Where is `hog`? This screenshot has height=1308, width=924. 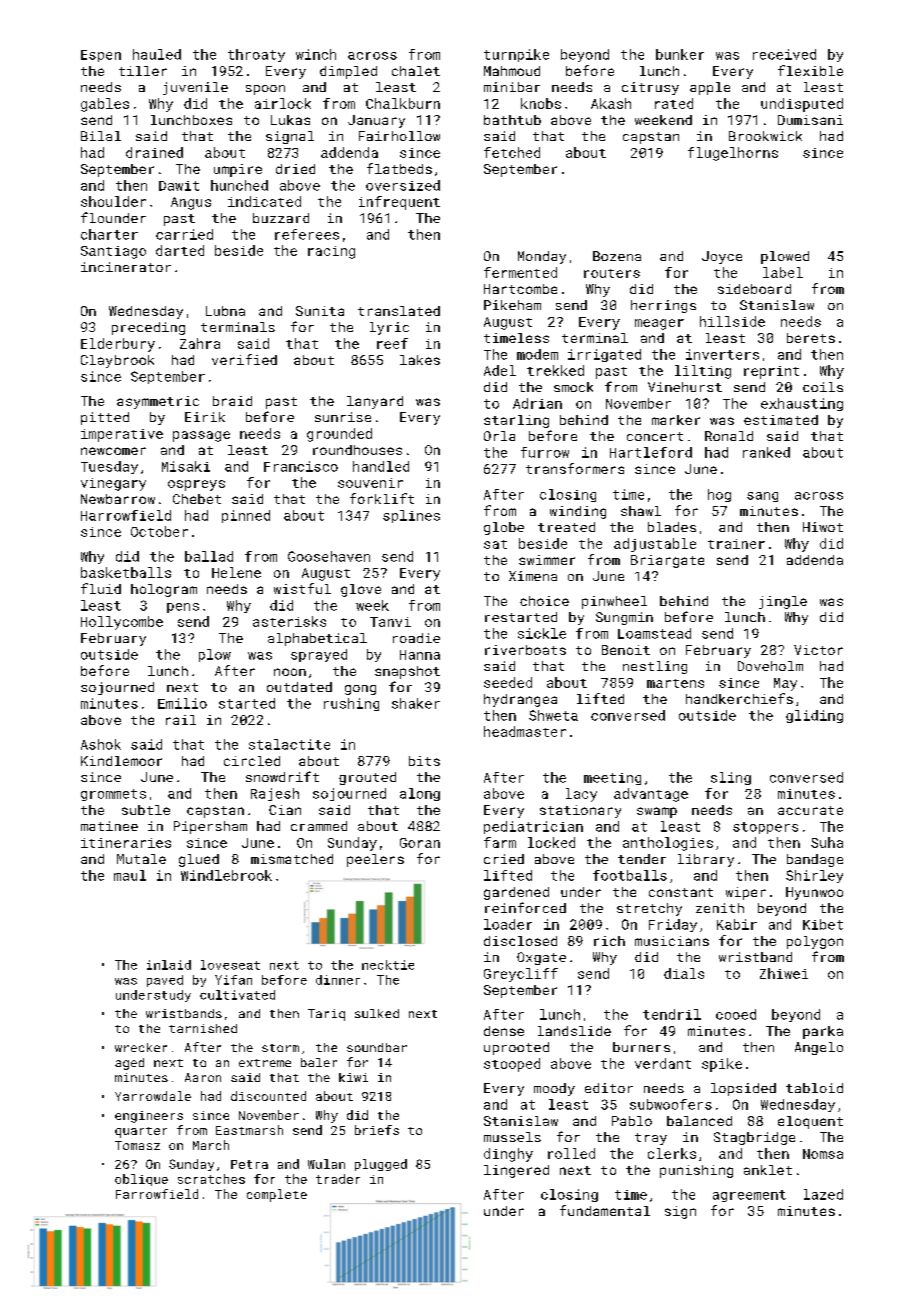
hog is located at coordinates (719, 495).
